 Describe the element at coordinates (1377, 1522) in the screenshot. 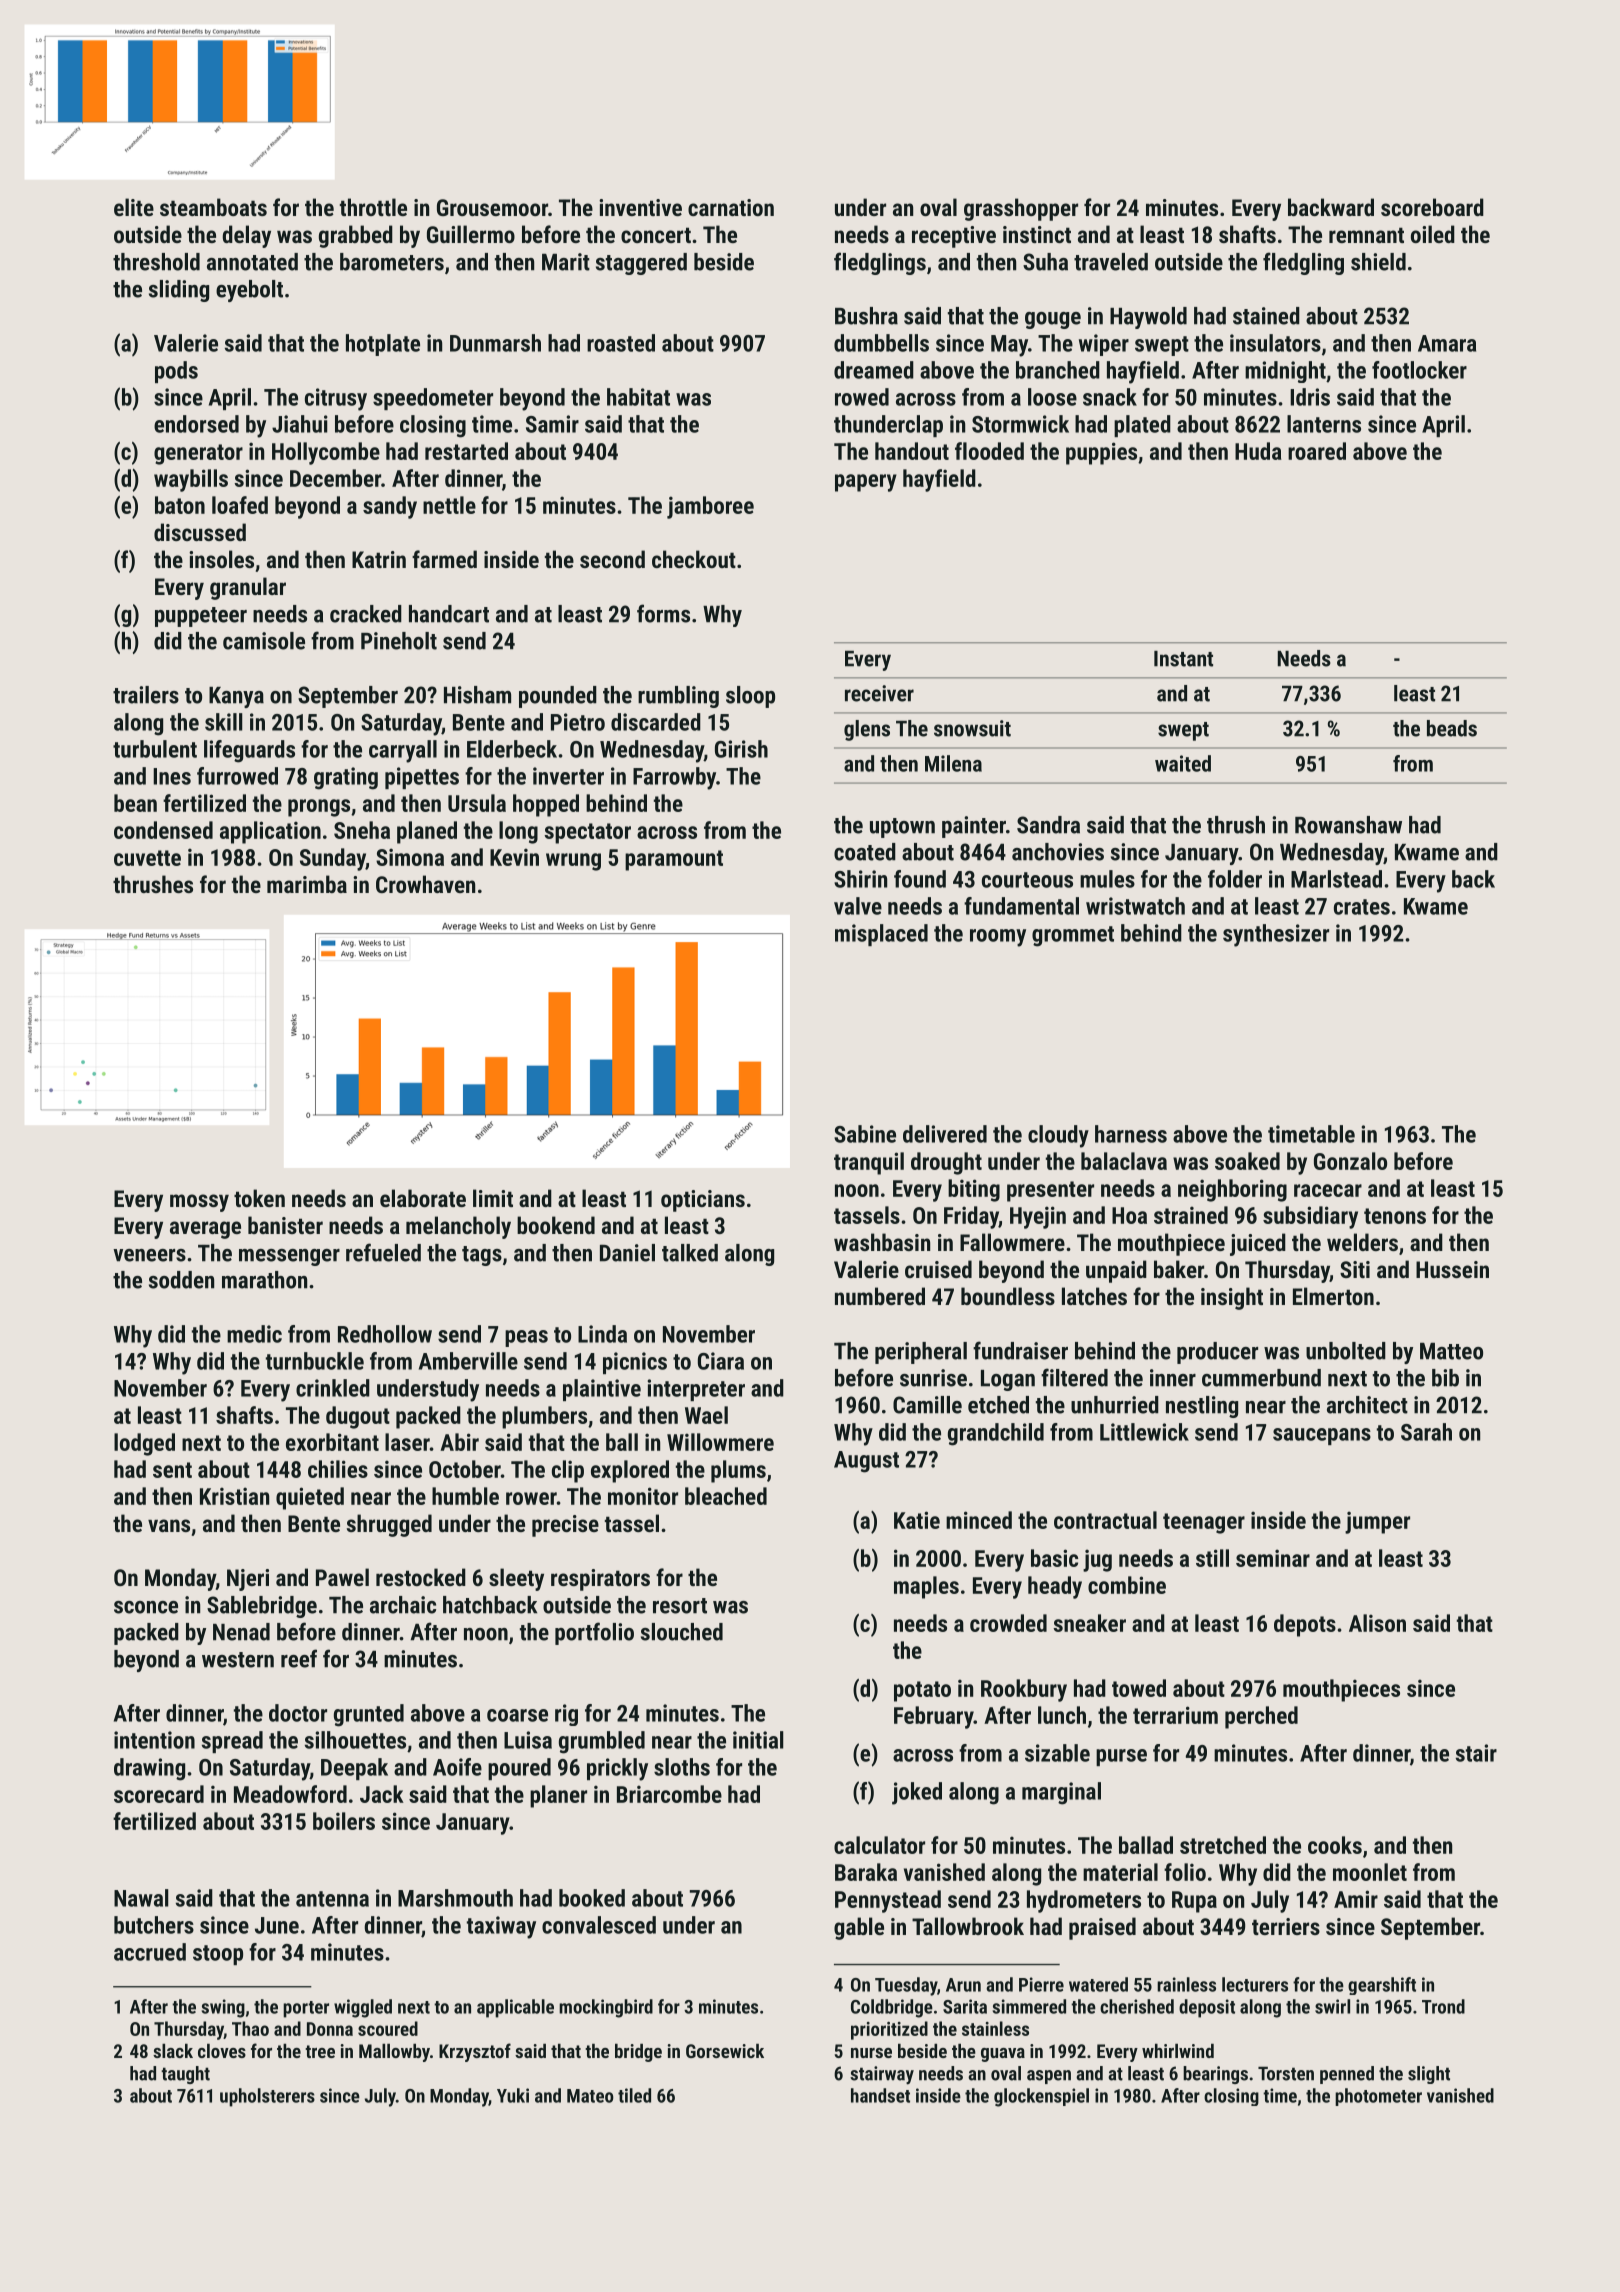

I see `jumper` at that location.
